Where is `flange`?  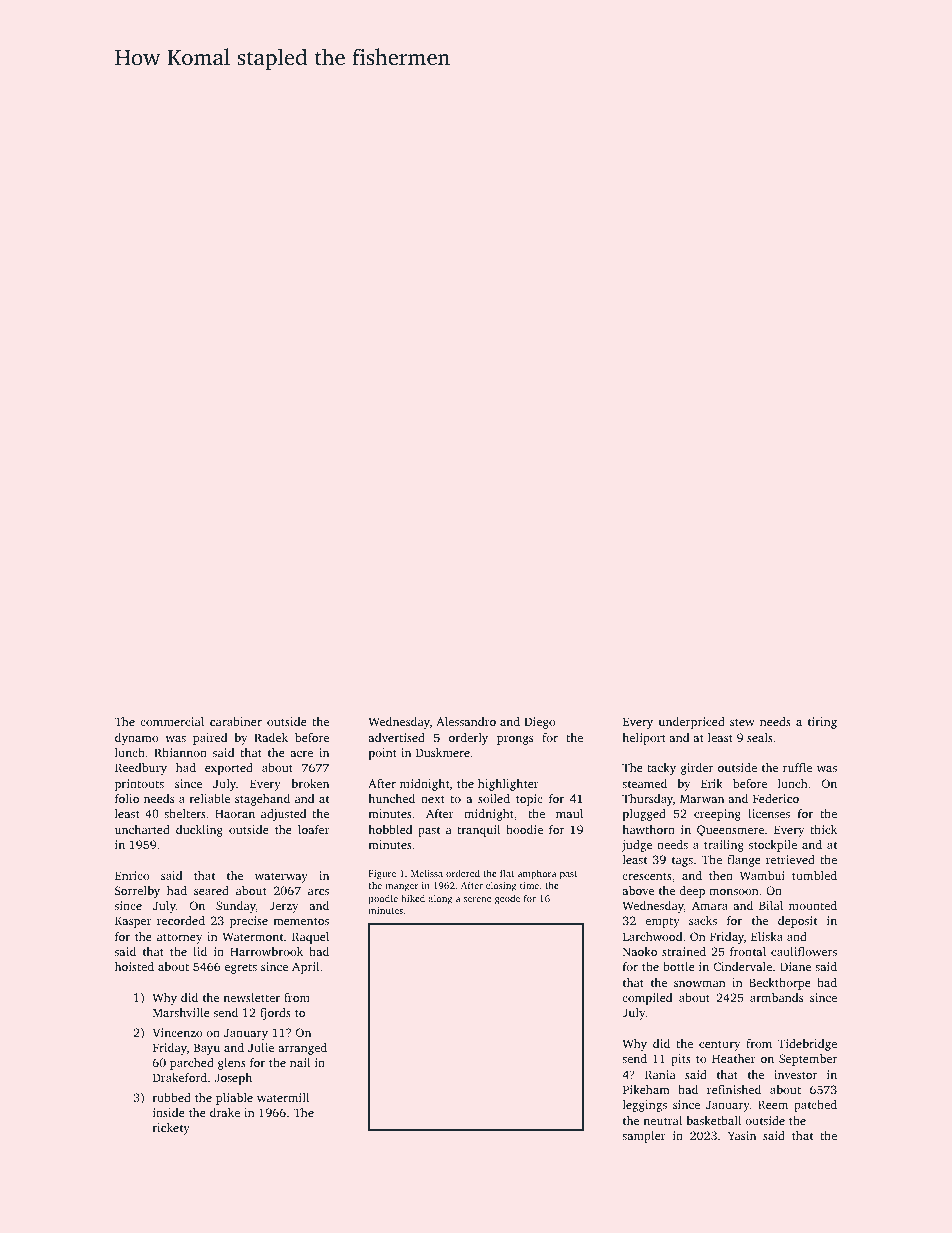 flange is located at coordinates (744, 861).
